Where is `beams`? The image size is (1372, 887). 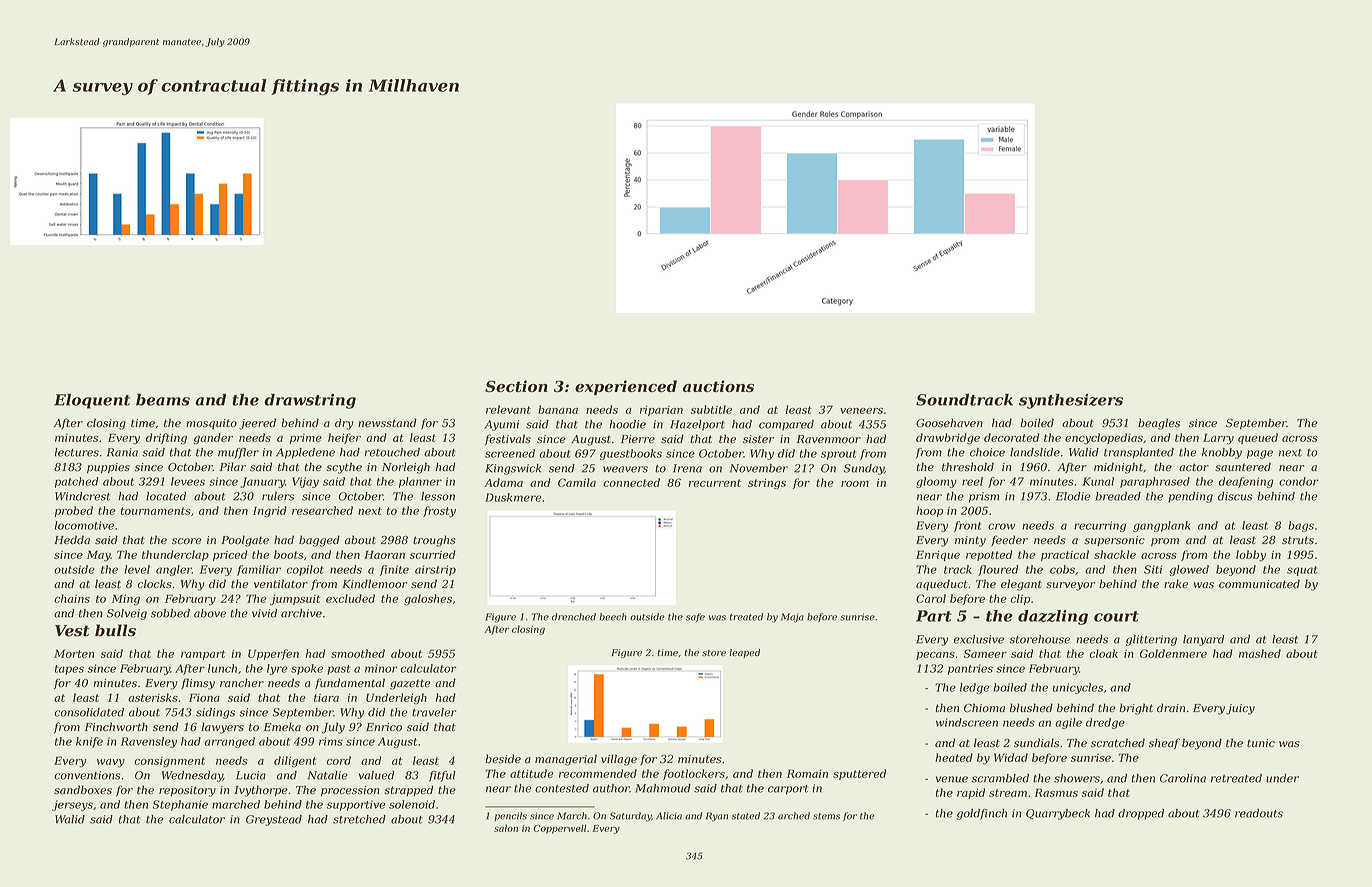 beams is located at coordinates (163, 400).
